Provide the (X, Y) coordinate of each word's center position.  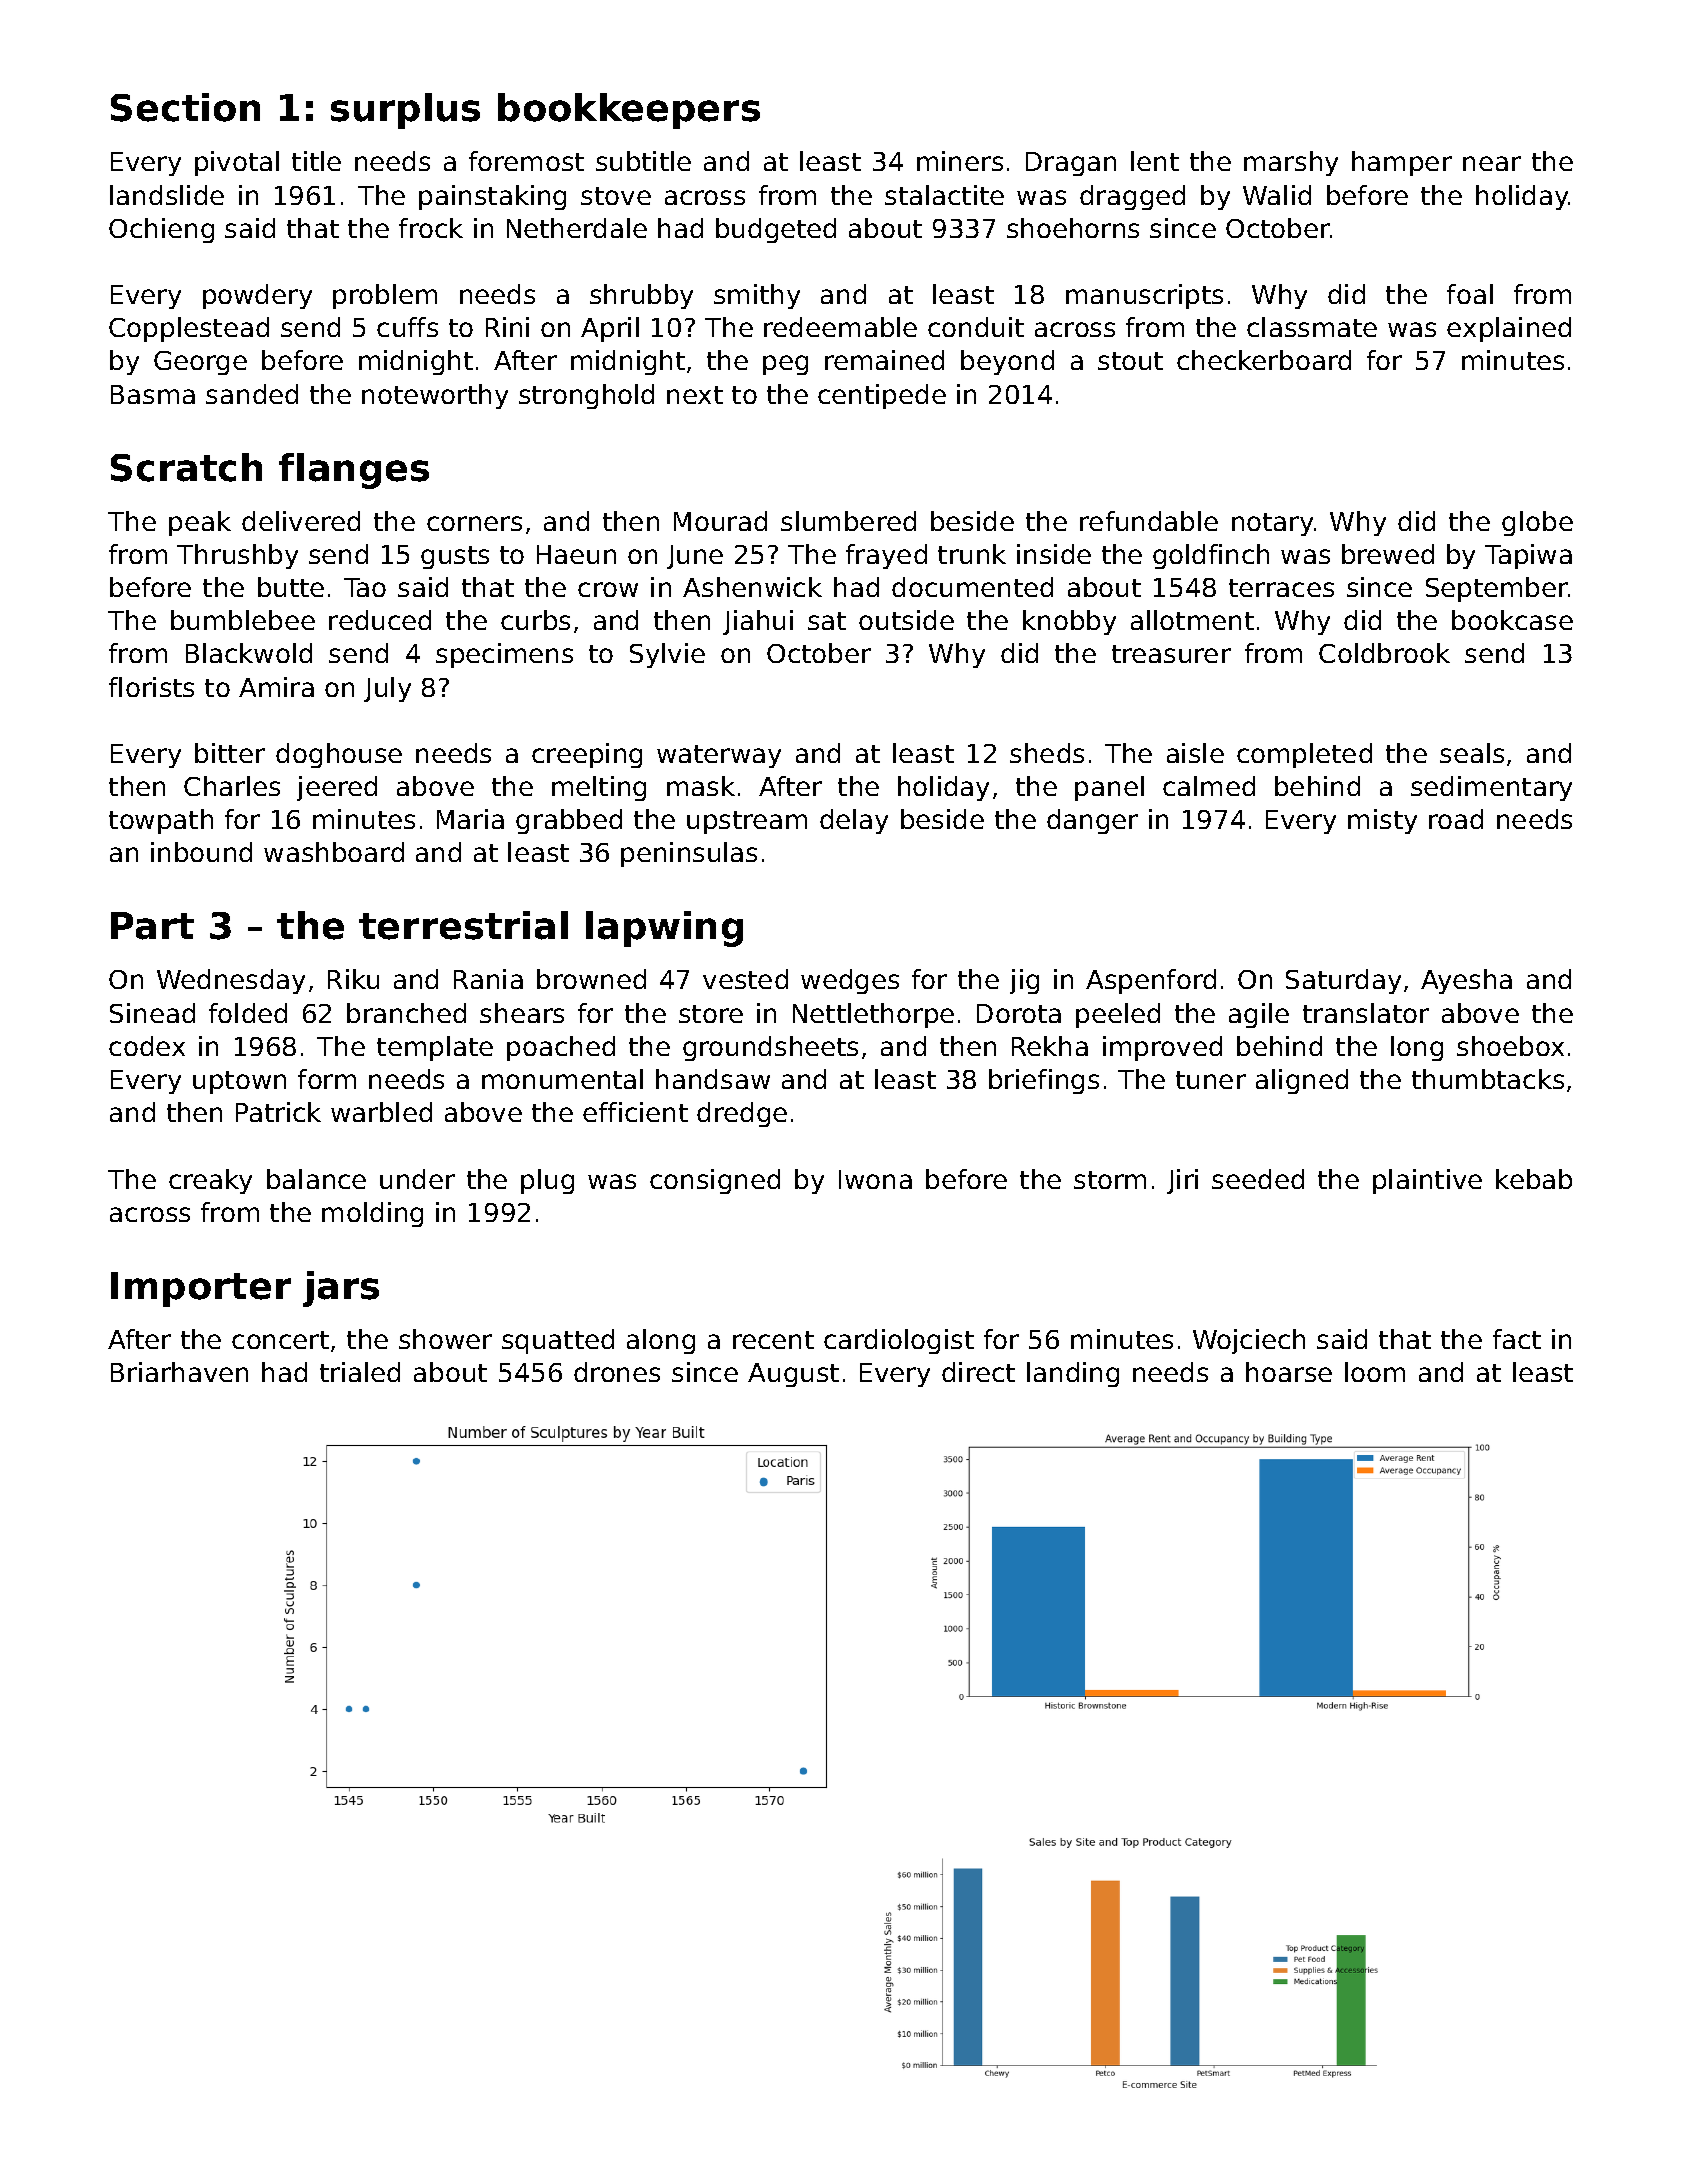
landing (1073, 1374)
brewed (1388, 554)
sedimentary (1491, 788)
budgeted (776, 230)
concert (280, 1340)
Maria (470, 819)
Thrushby (237, 556)
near (1492, 163)
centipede (882, 396)
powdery (257, 296)
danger (1092, 821)
